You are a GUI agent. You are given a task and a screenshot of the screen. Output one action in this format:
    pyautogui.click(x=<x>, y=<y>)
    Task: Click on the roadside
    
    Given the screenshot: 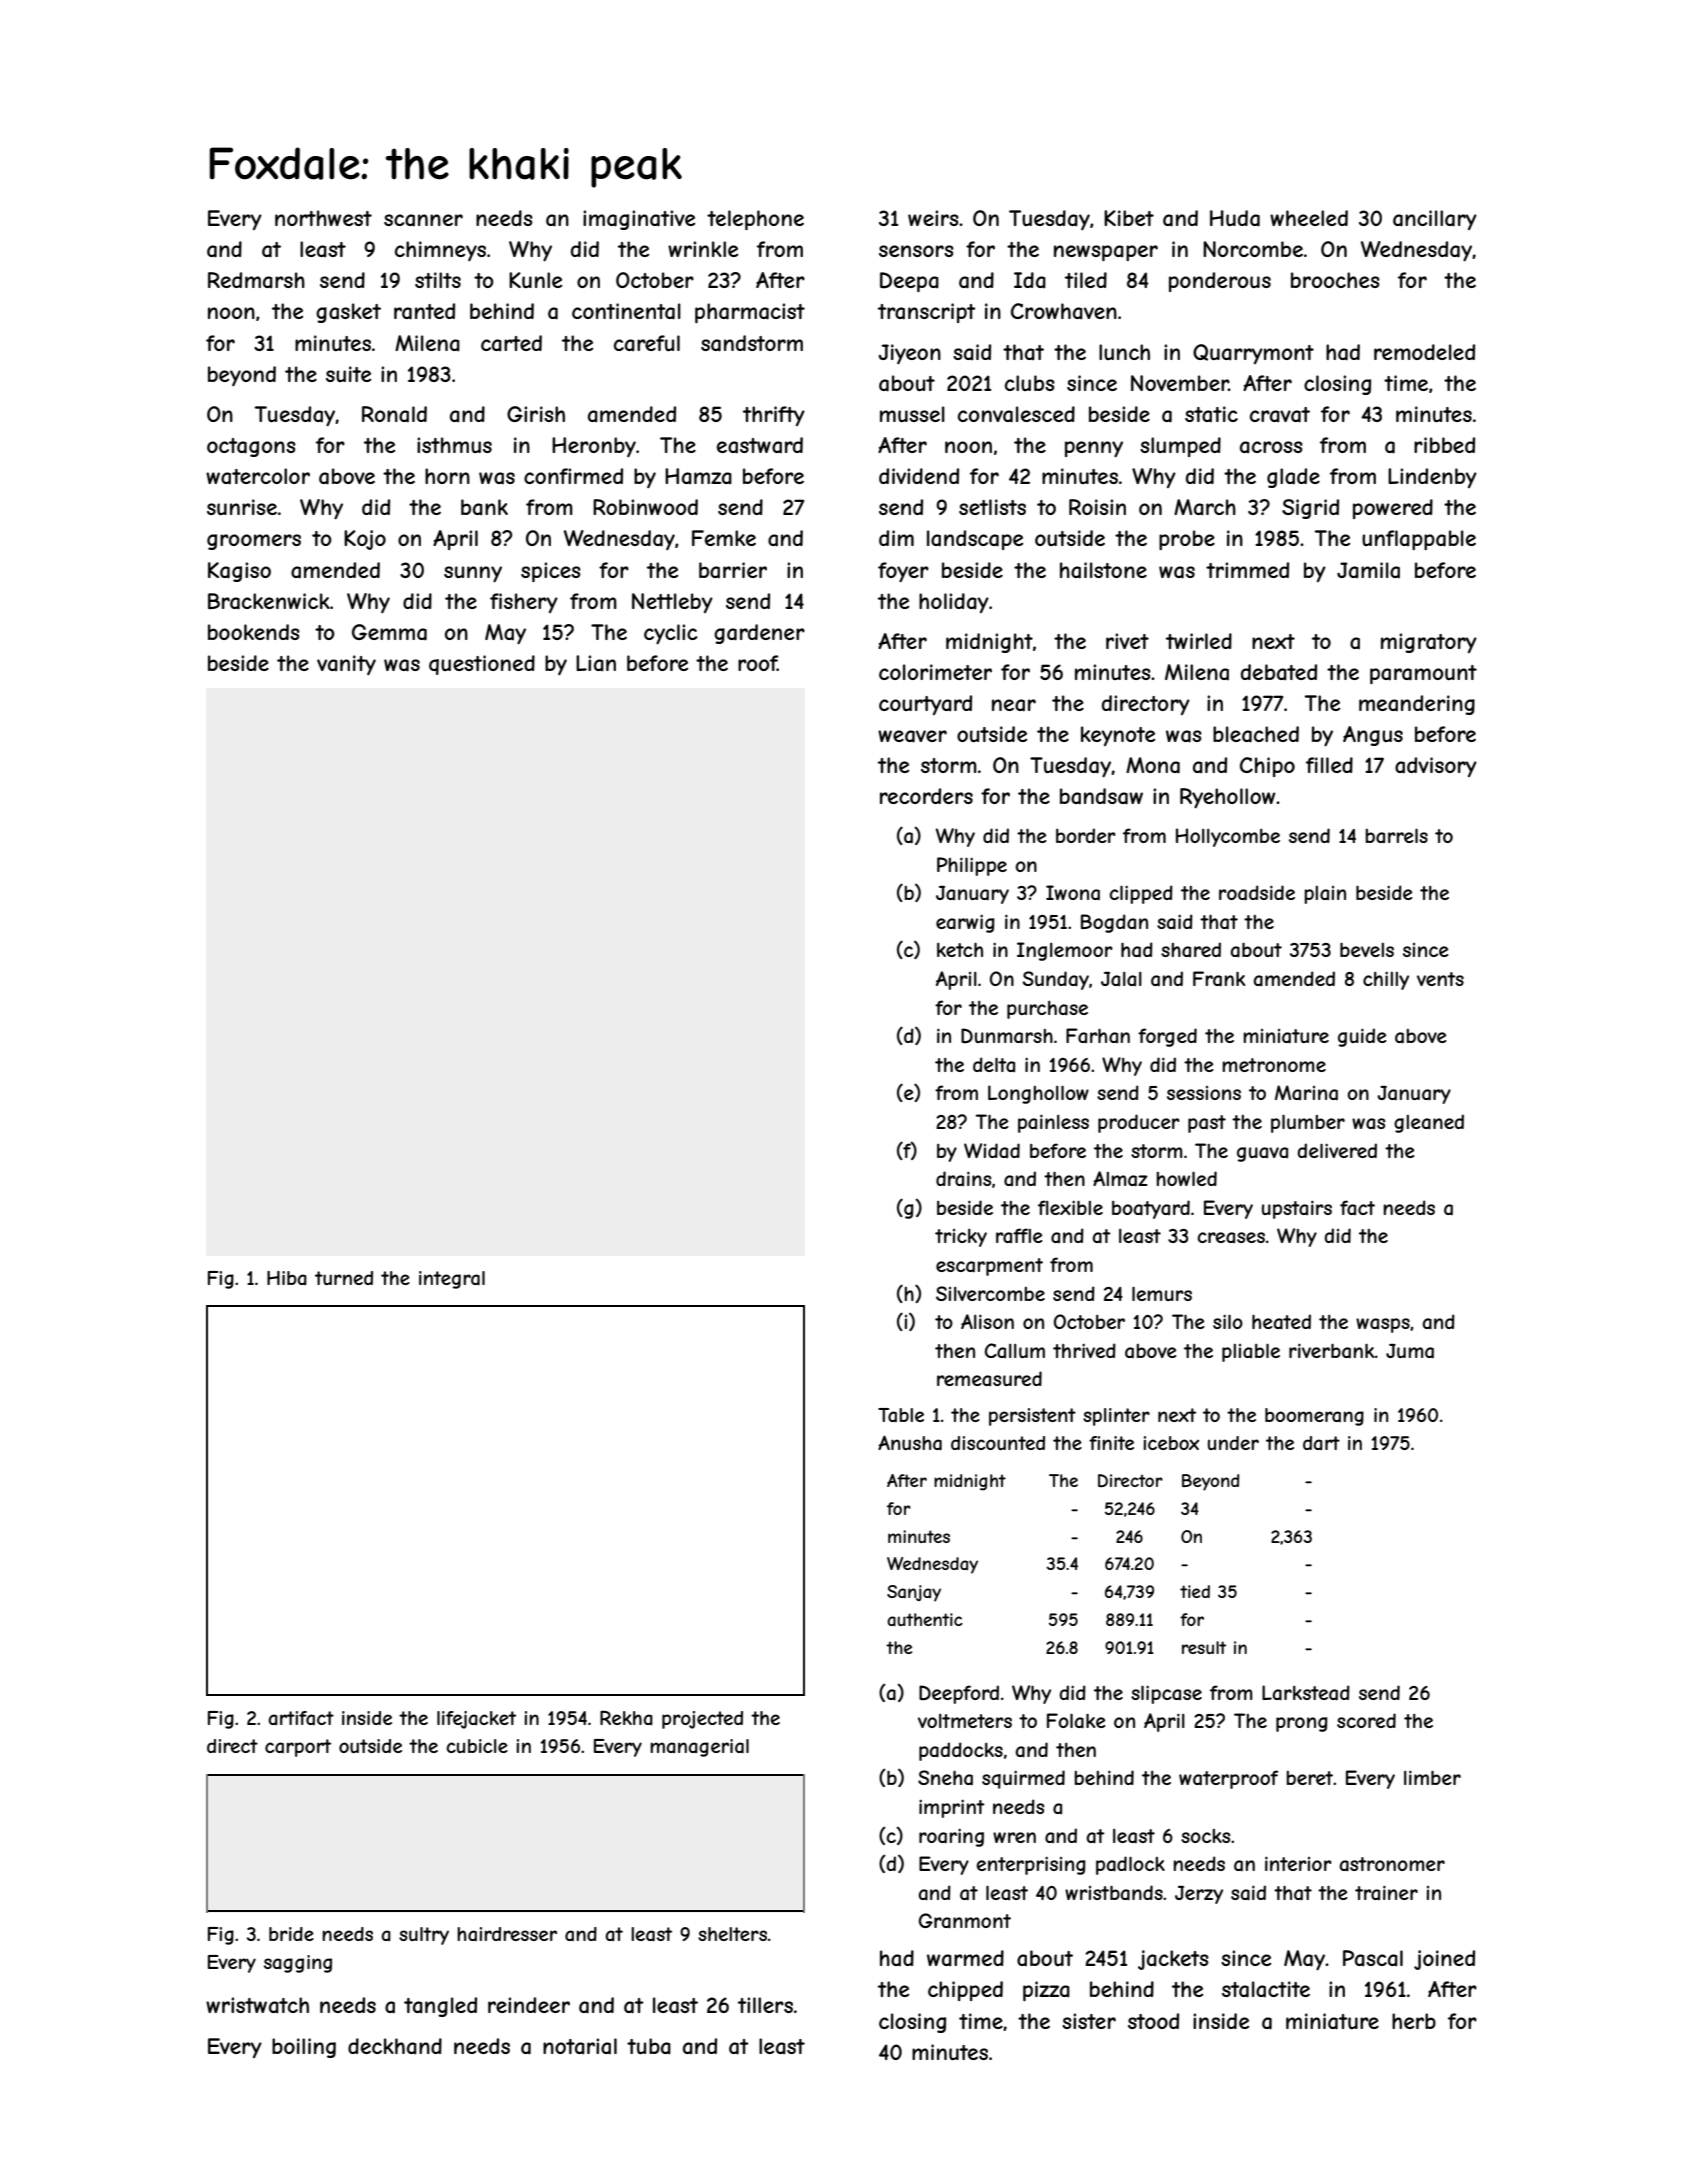 What is the action you would take?
    pyautogui.click(x=1257, y=893)
